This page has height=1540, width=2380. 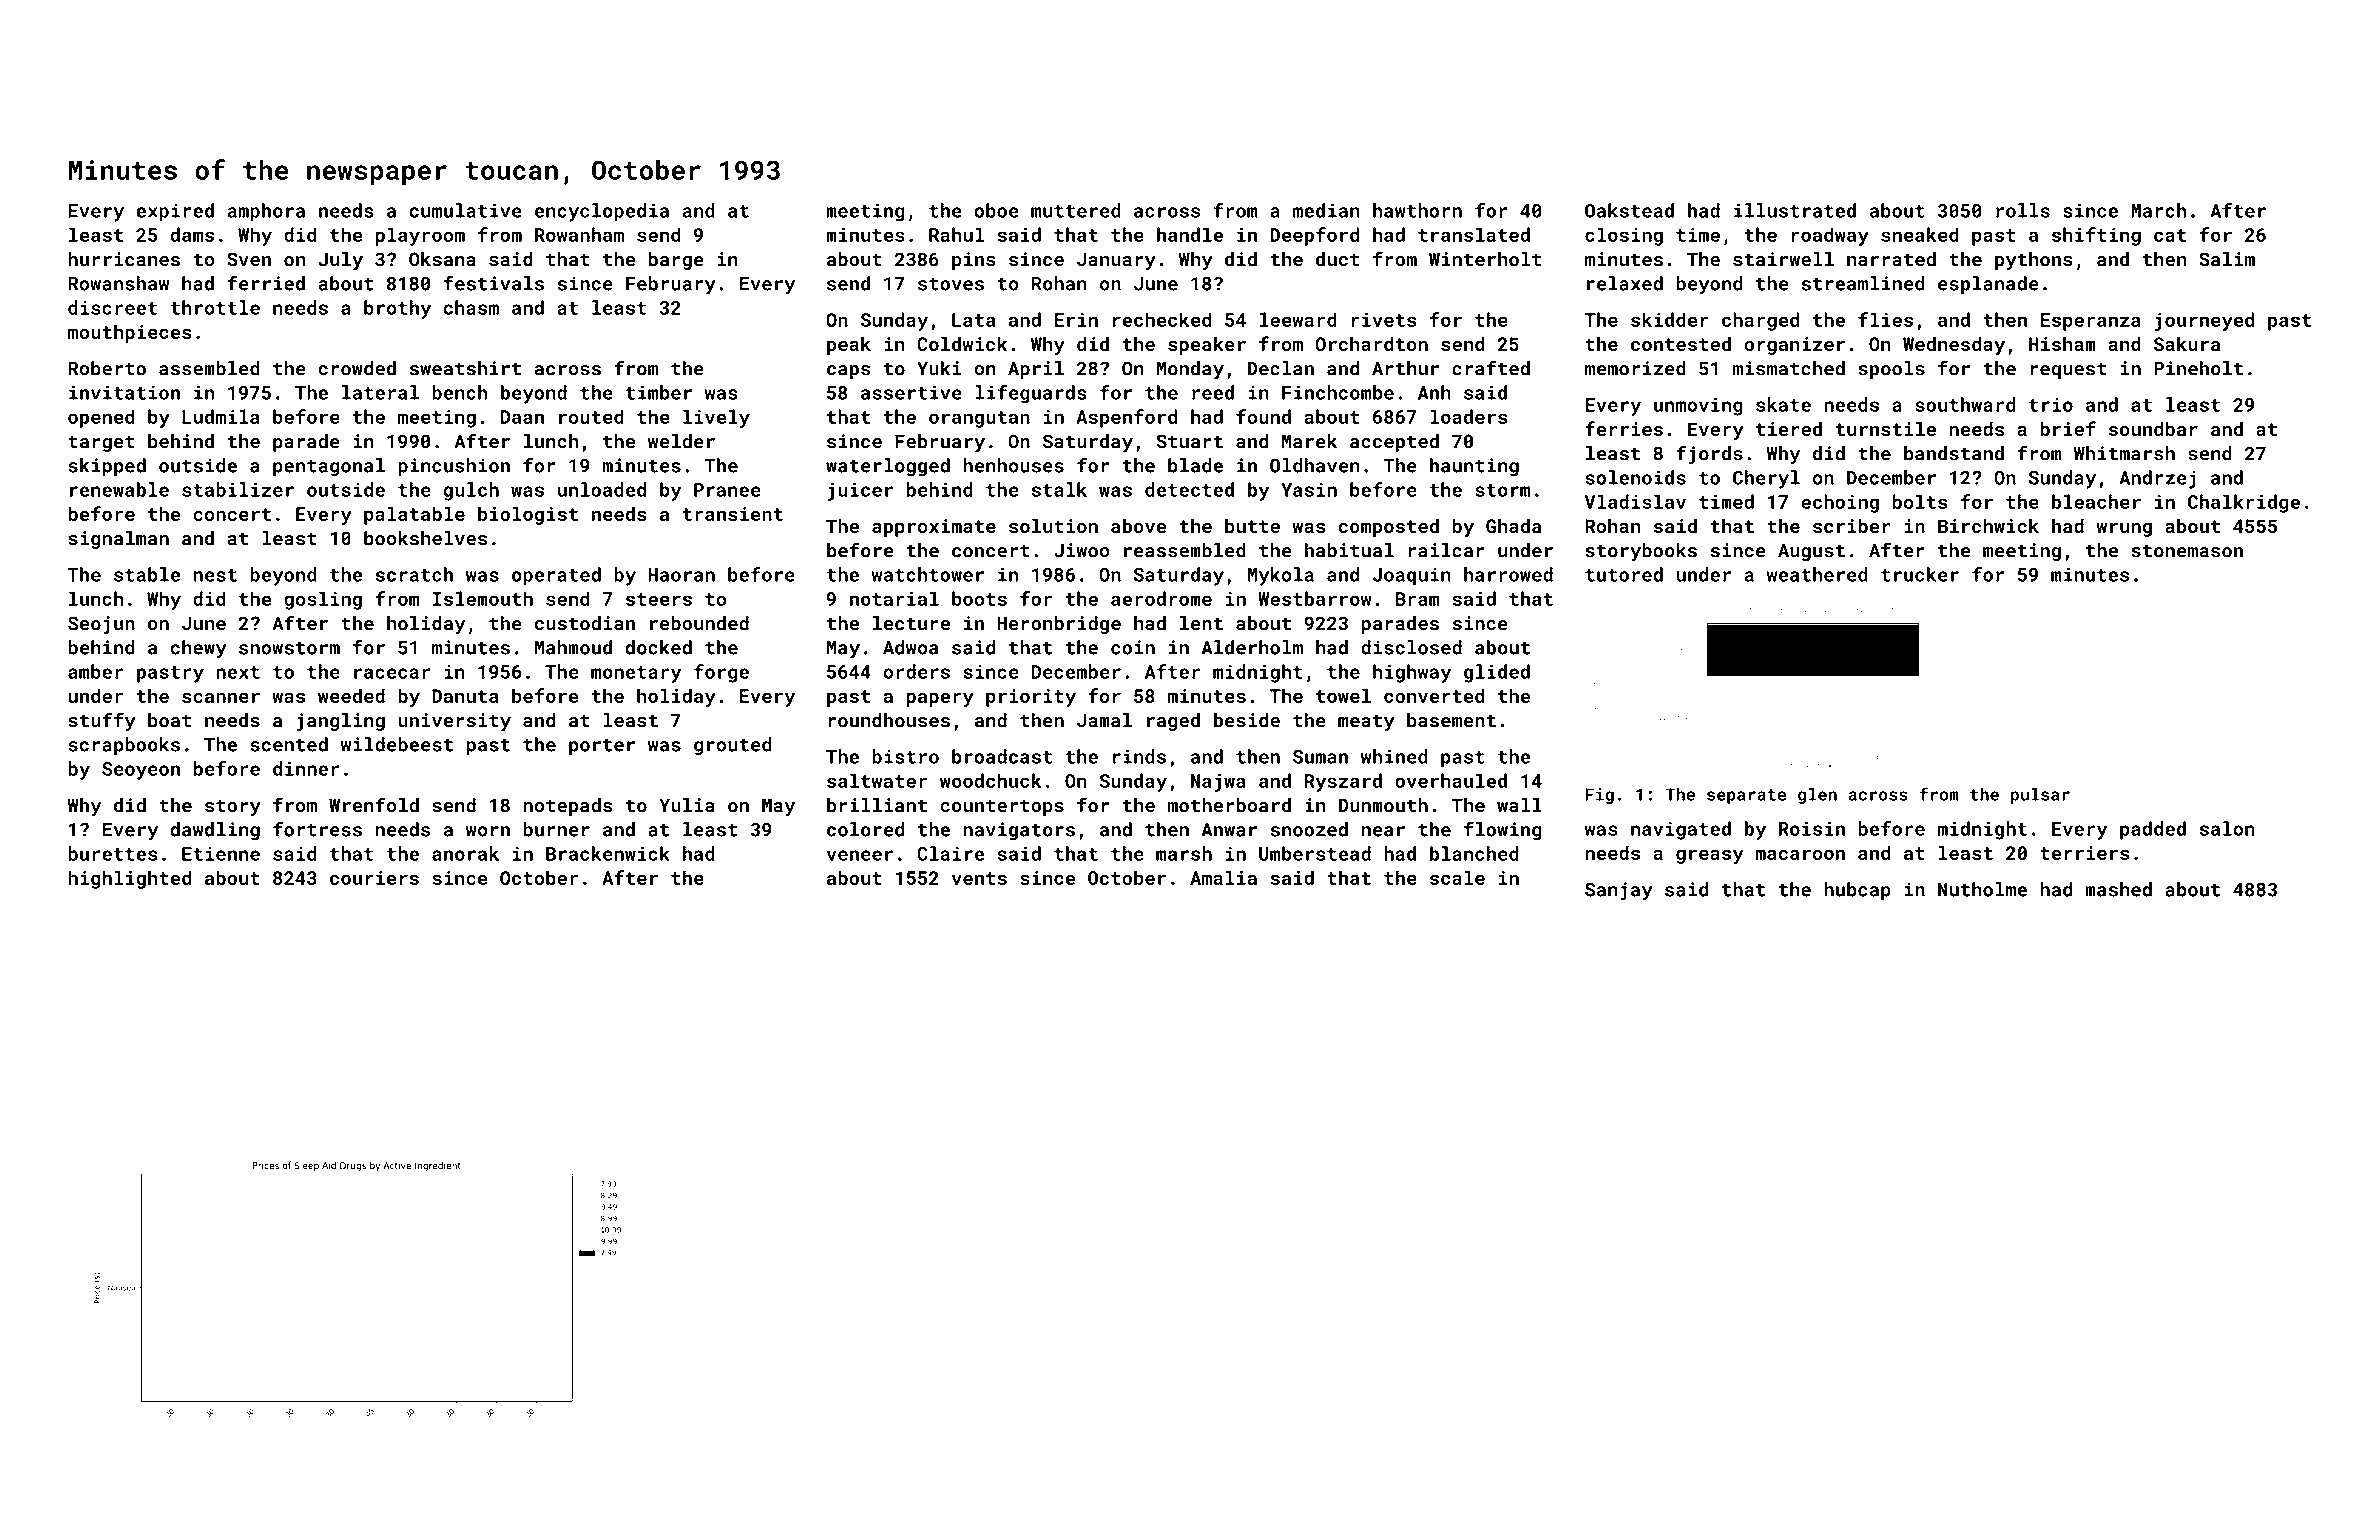 What do you see at coordinates (1326, 210) in the page?
I see `median` at bounding box center [1326, 210].
